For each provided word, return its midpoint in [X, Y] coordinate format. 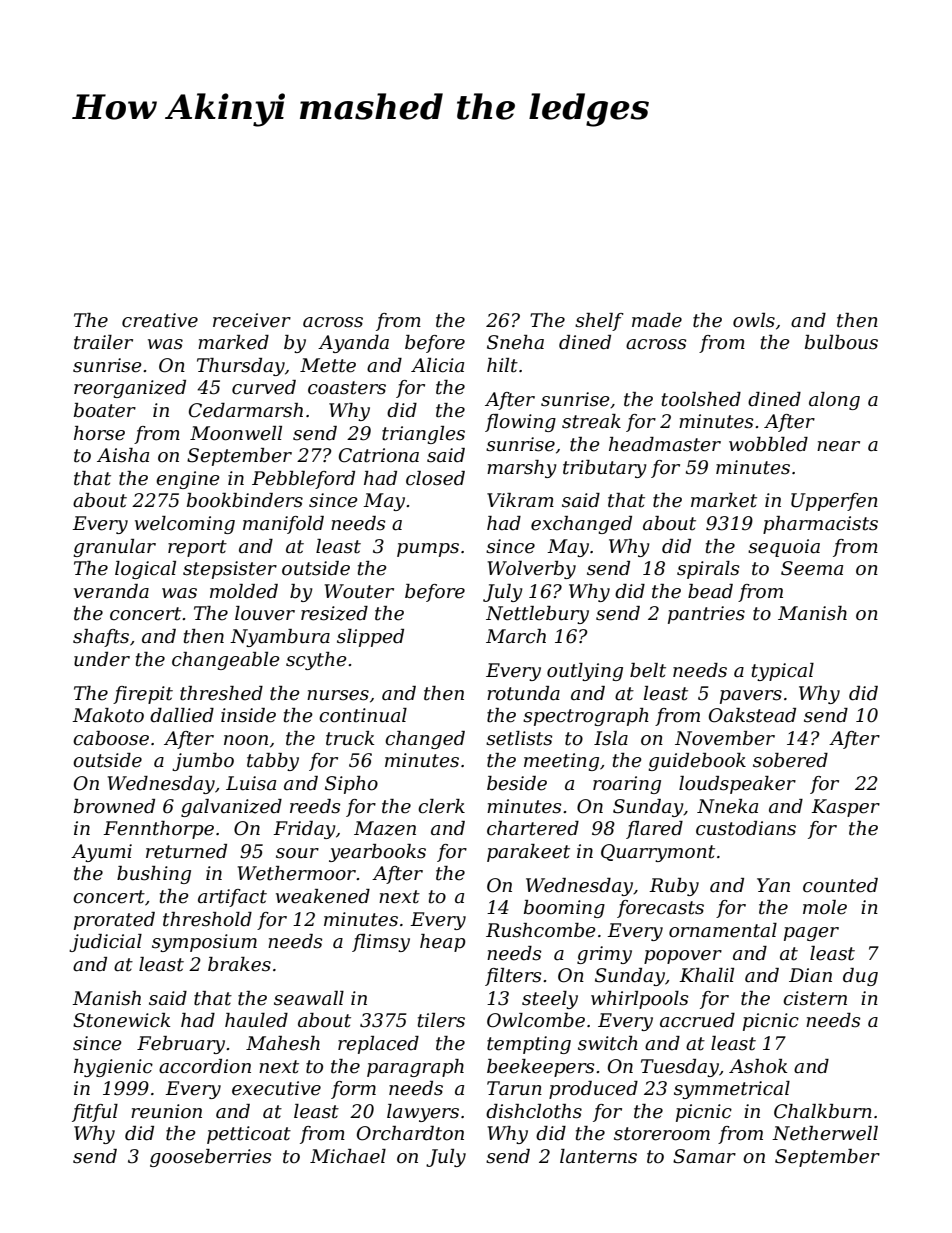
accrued [697, 1020]
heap [443, 943]
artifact [232, 898]
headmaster [665, 444]
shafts [101, 638]
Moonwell [236, 433]
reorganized [130, 389]
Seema [812, 568]
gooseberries [210, 1158]
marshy [522, 469]
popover [683, 957]
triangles [423, 435]
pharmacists [820, 525]
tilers [441, 1020]
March [516, 636]
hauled [256, 1020]
